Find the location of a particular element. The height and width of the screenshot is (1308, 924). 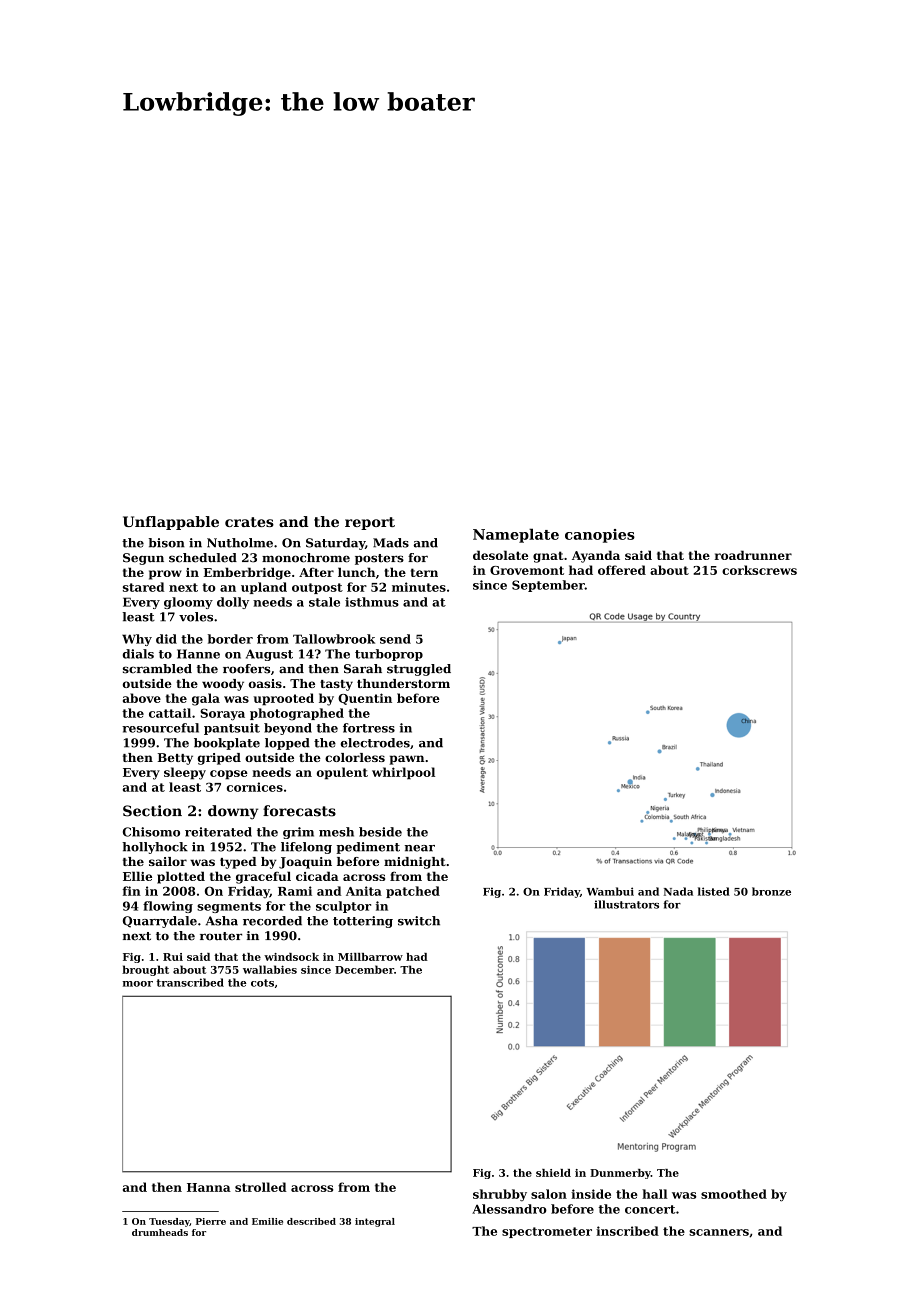

Dunmerby is located at coordinates (620, 1174).
